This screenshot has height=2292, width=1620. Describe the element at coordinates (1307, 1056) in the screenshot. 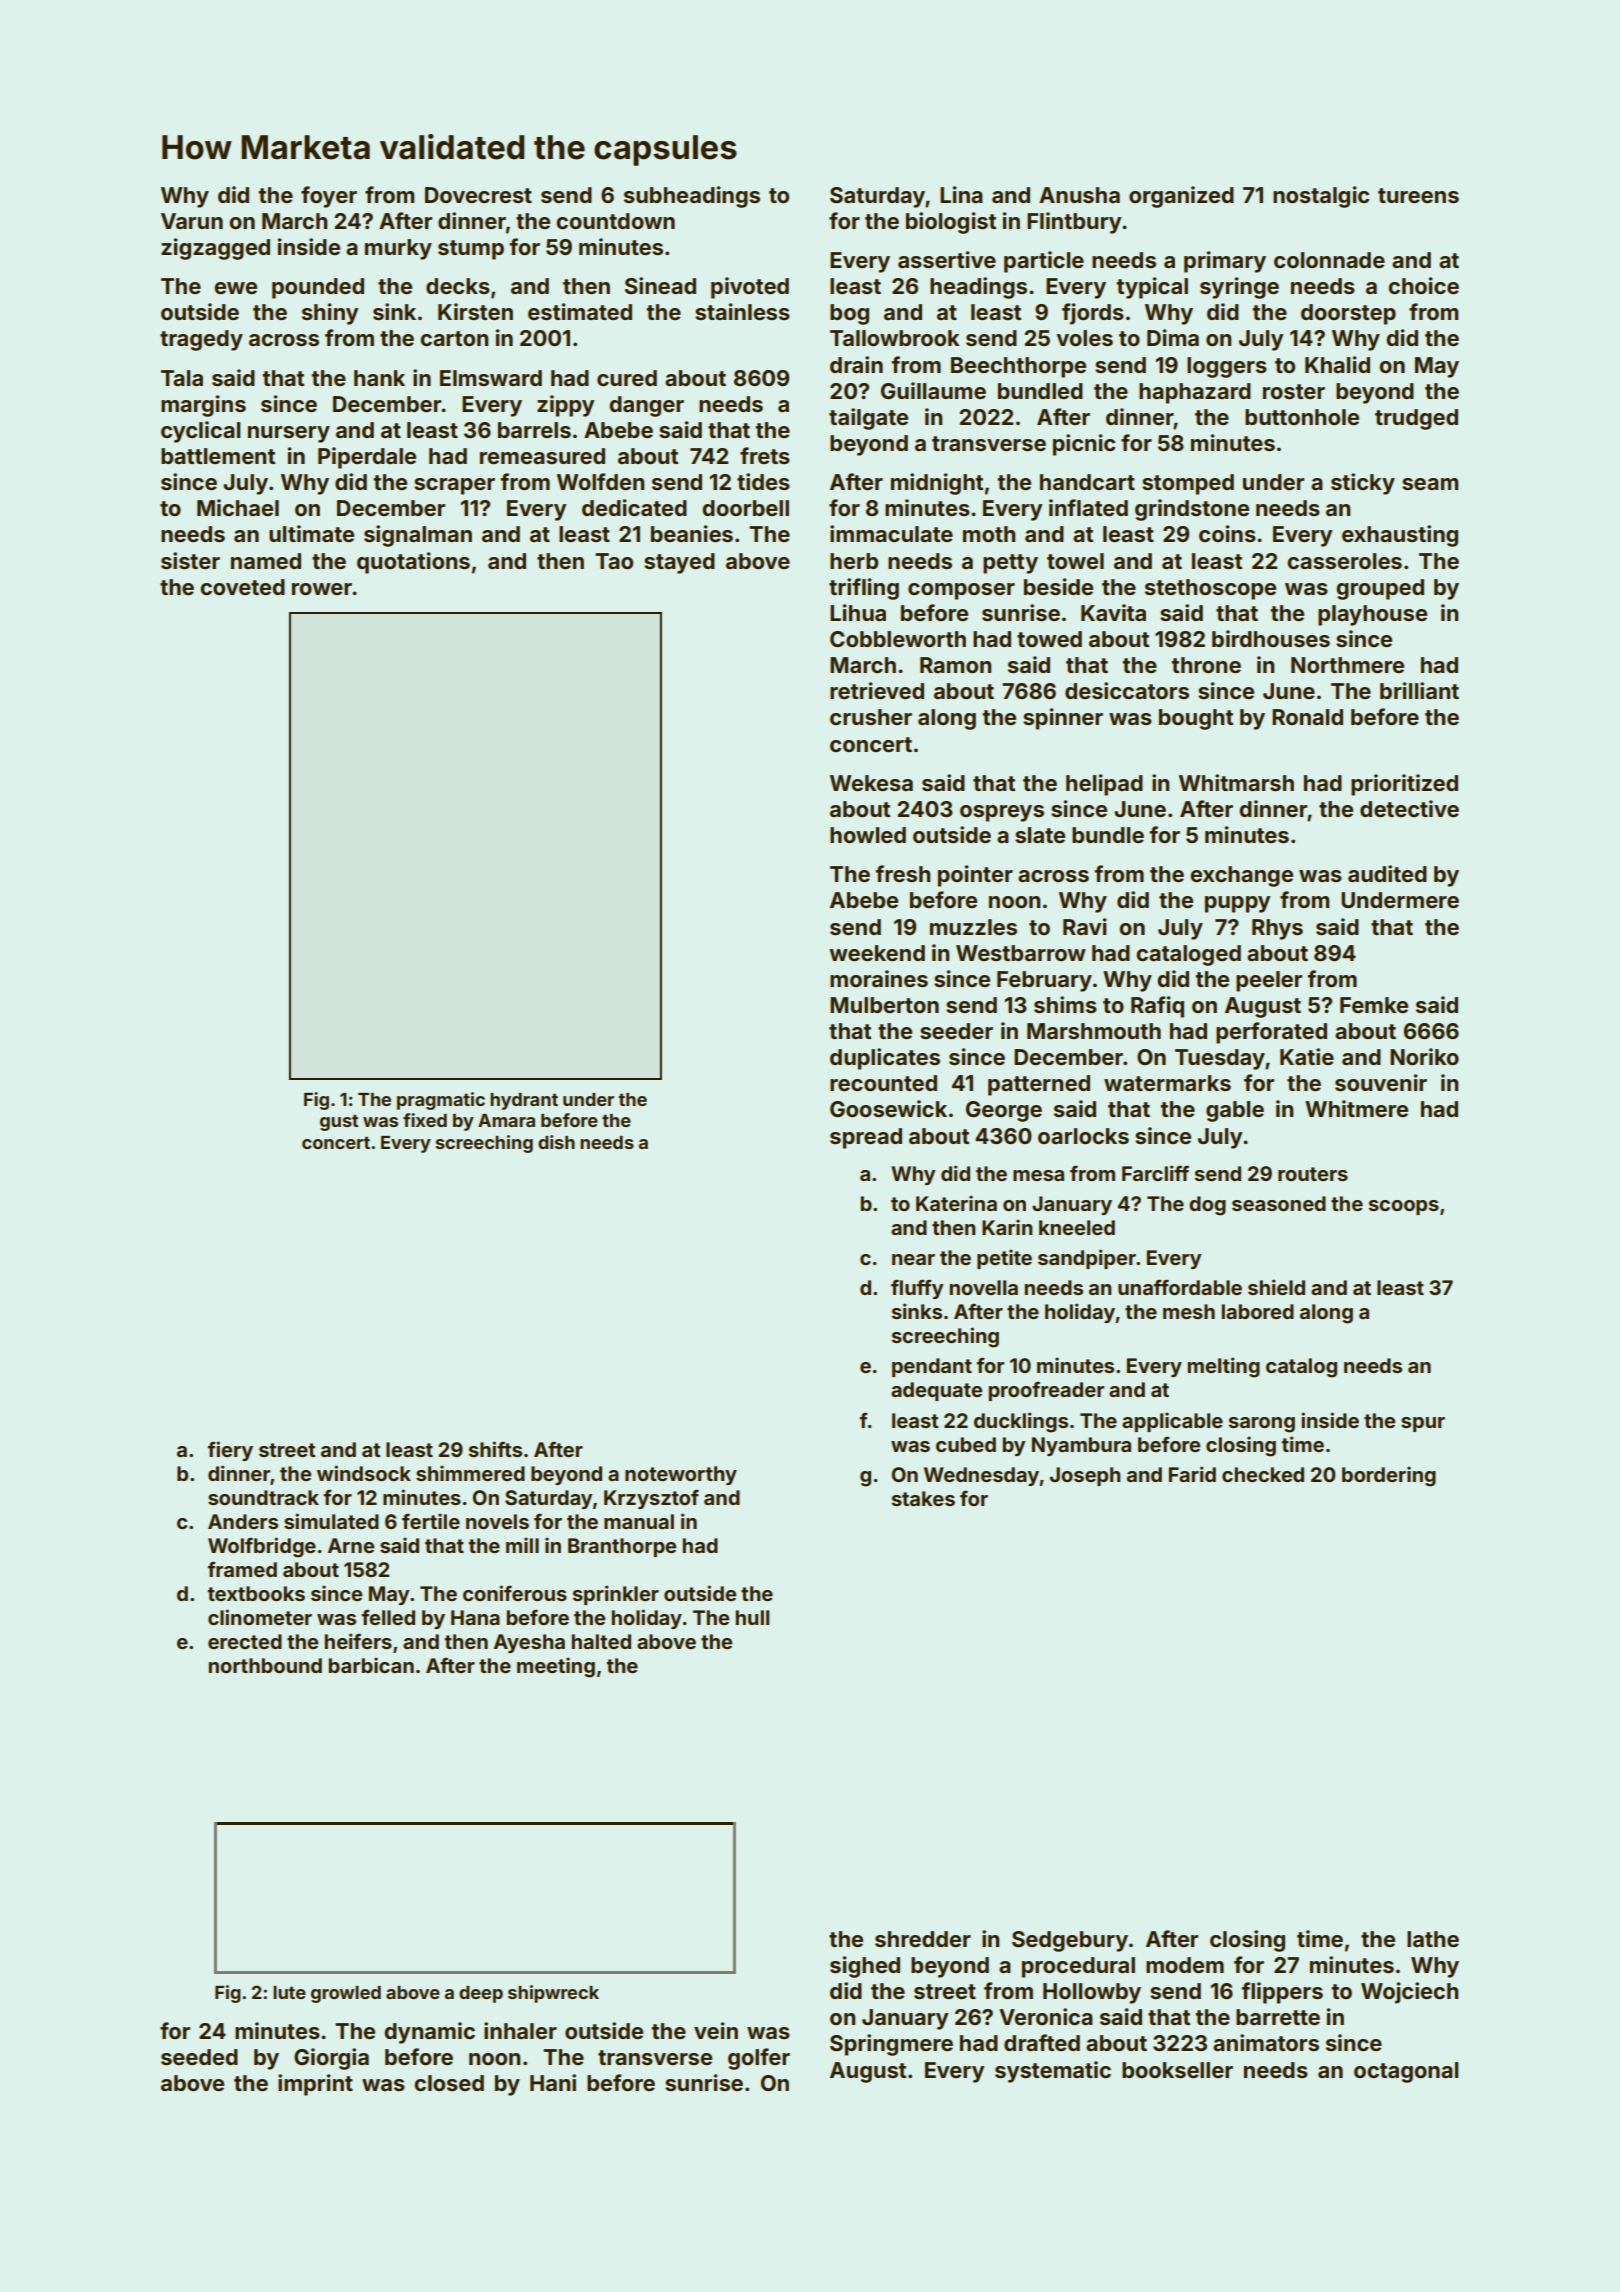

I see `Katie` at that location.
